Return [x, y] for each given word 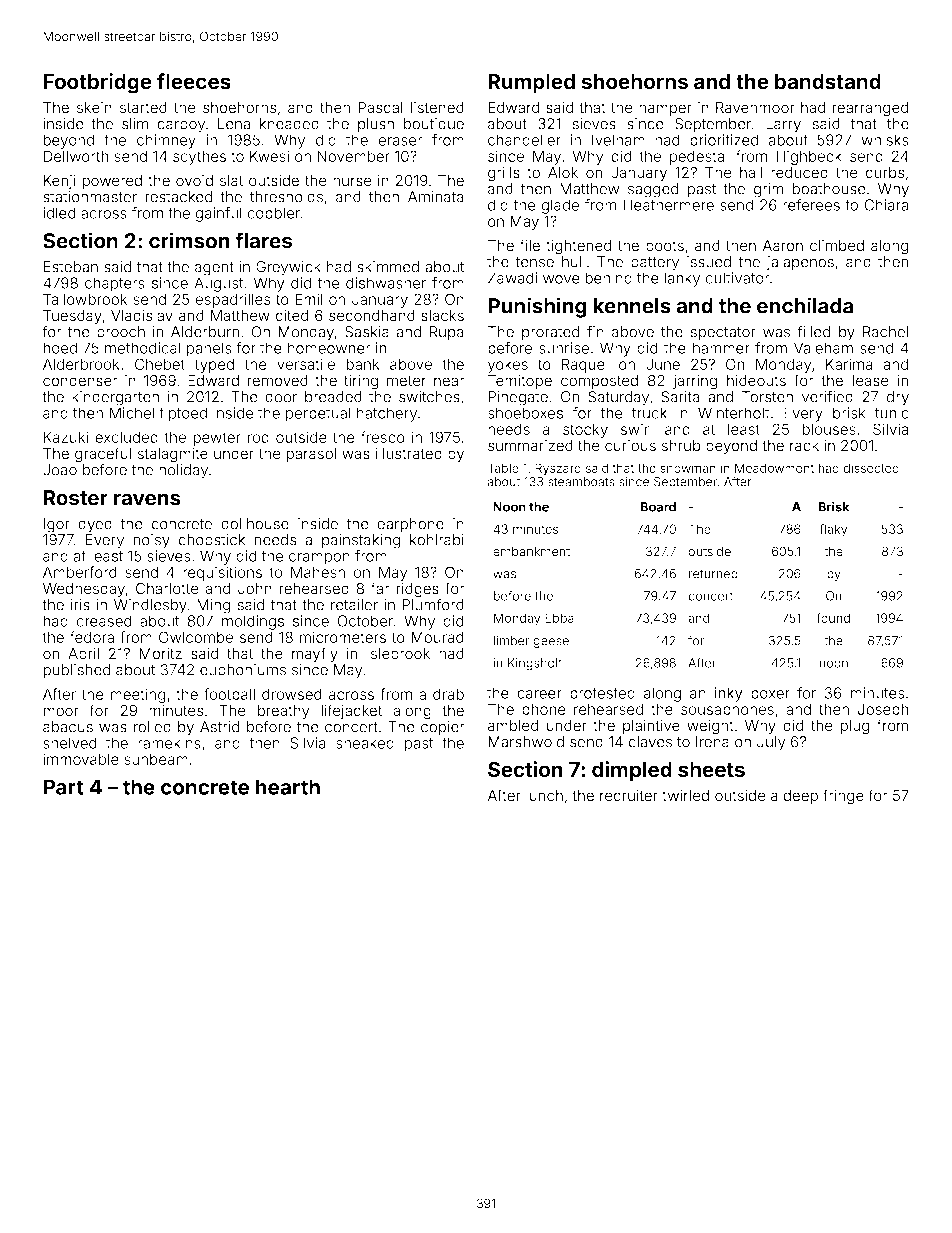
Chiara [886, 205]
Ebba [559, 618]
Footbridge [97, 83]
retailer [354, 605]
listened [437, 108]
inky [728, 694]
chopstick [211, 541]
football [229, 694]
